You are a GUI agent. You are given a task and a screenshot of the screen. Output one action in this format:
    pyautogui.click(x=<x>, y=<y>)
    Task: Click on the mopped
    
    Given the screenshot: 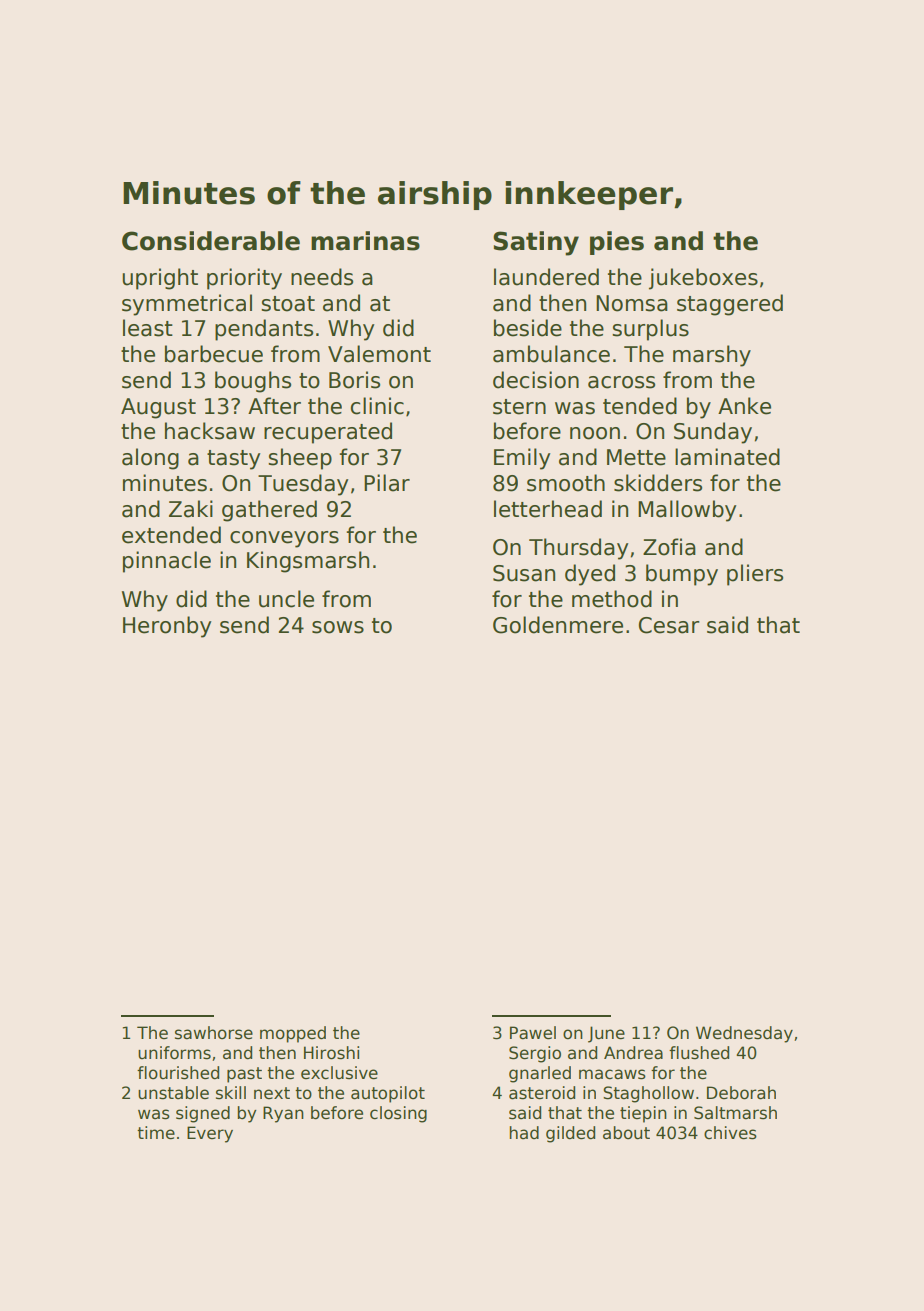 What is the action you would take?
    pyautogui.click(x=293, y=1034)
